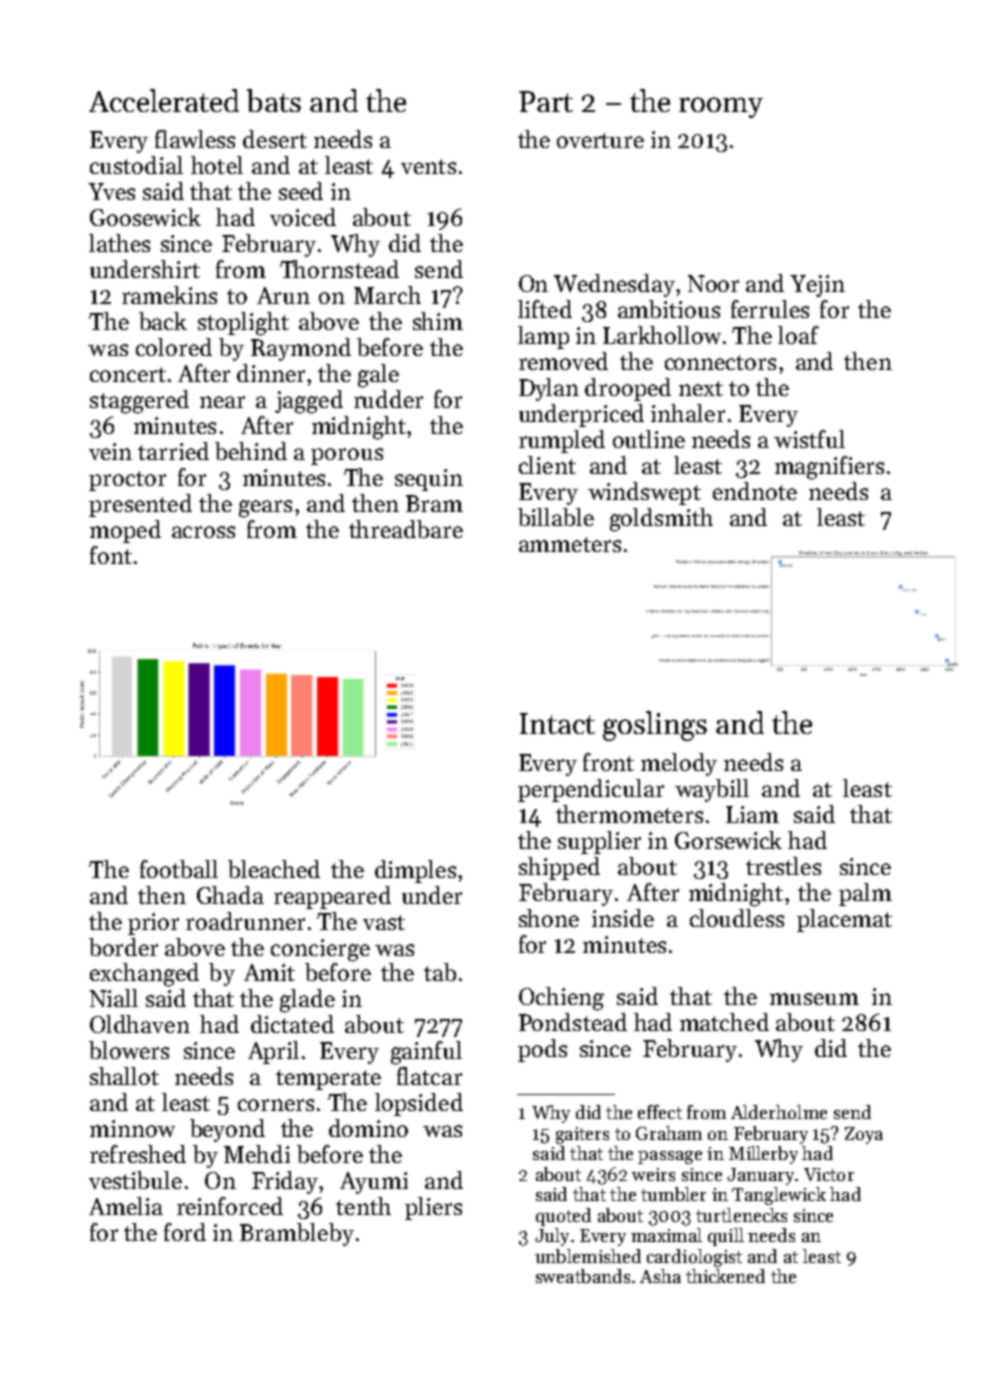 This screenshot has width=981, height=1394. What do you see at coordinates (274, 100) in the screenshot?
I see `bats` at bounding box center [274, 100].
